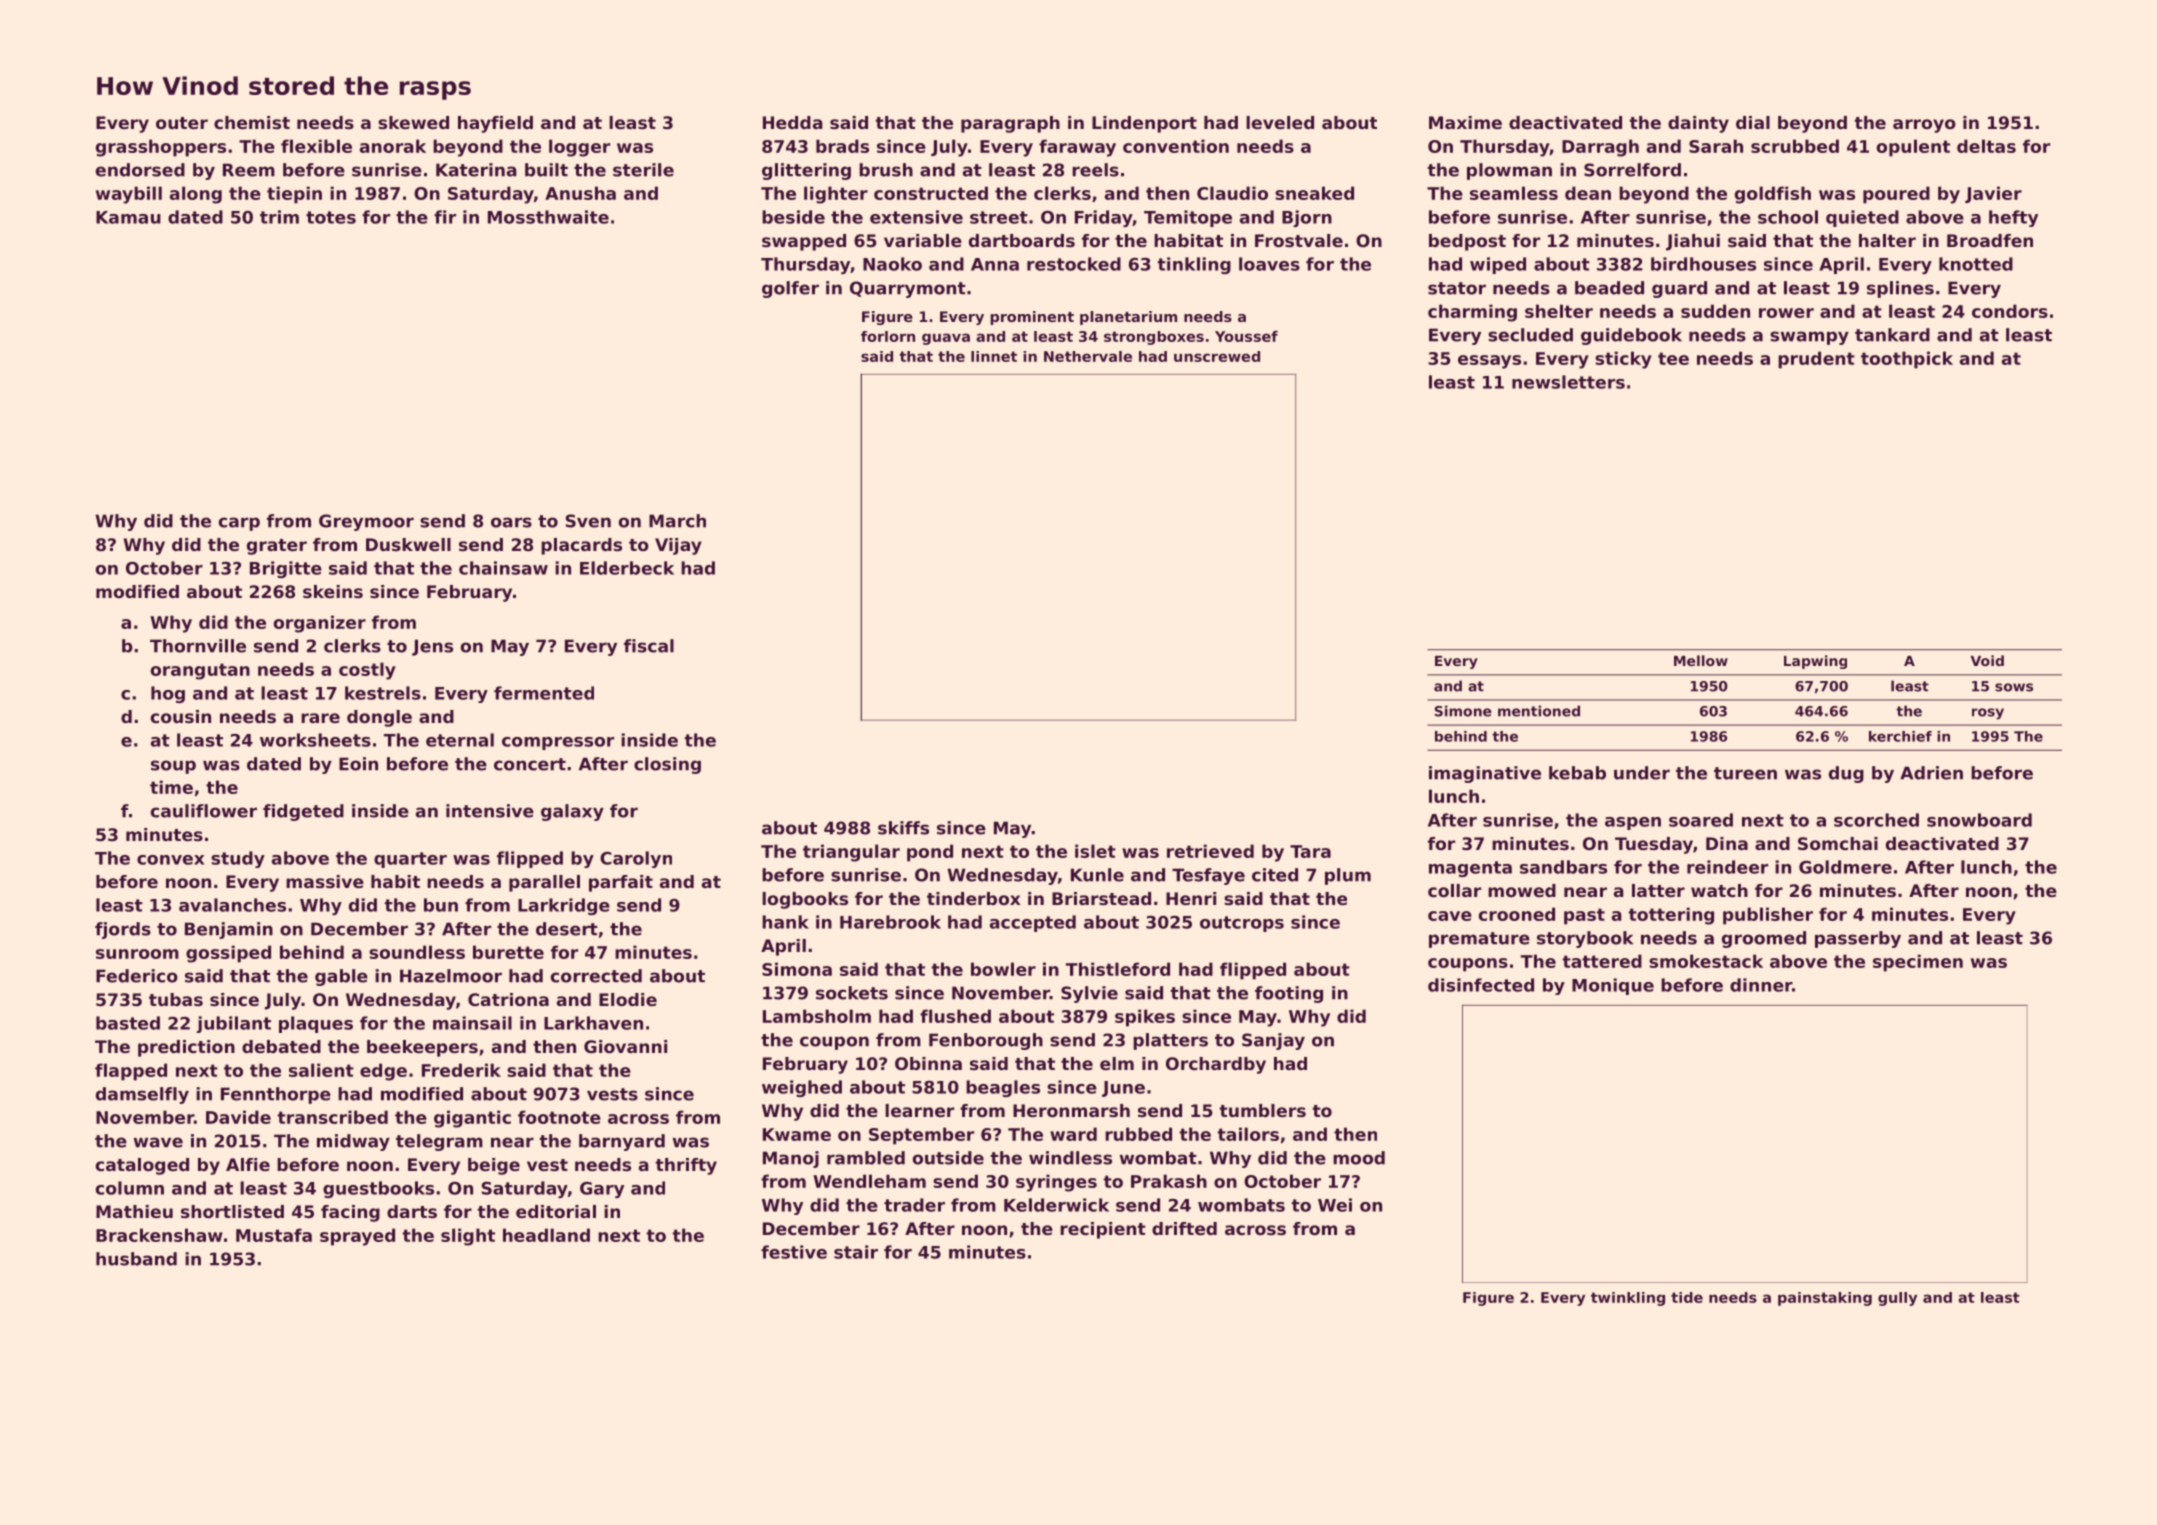 Image resolution: width=2157 pixels, height=1525 pixels. Describe the element at coordinates (1280, 122) in the screenshot. I see `leveled` at that location.
